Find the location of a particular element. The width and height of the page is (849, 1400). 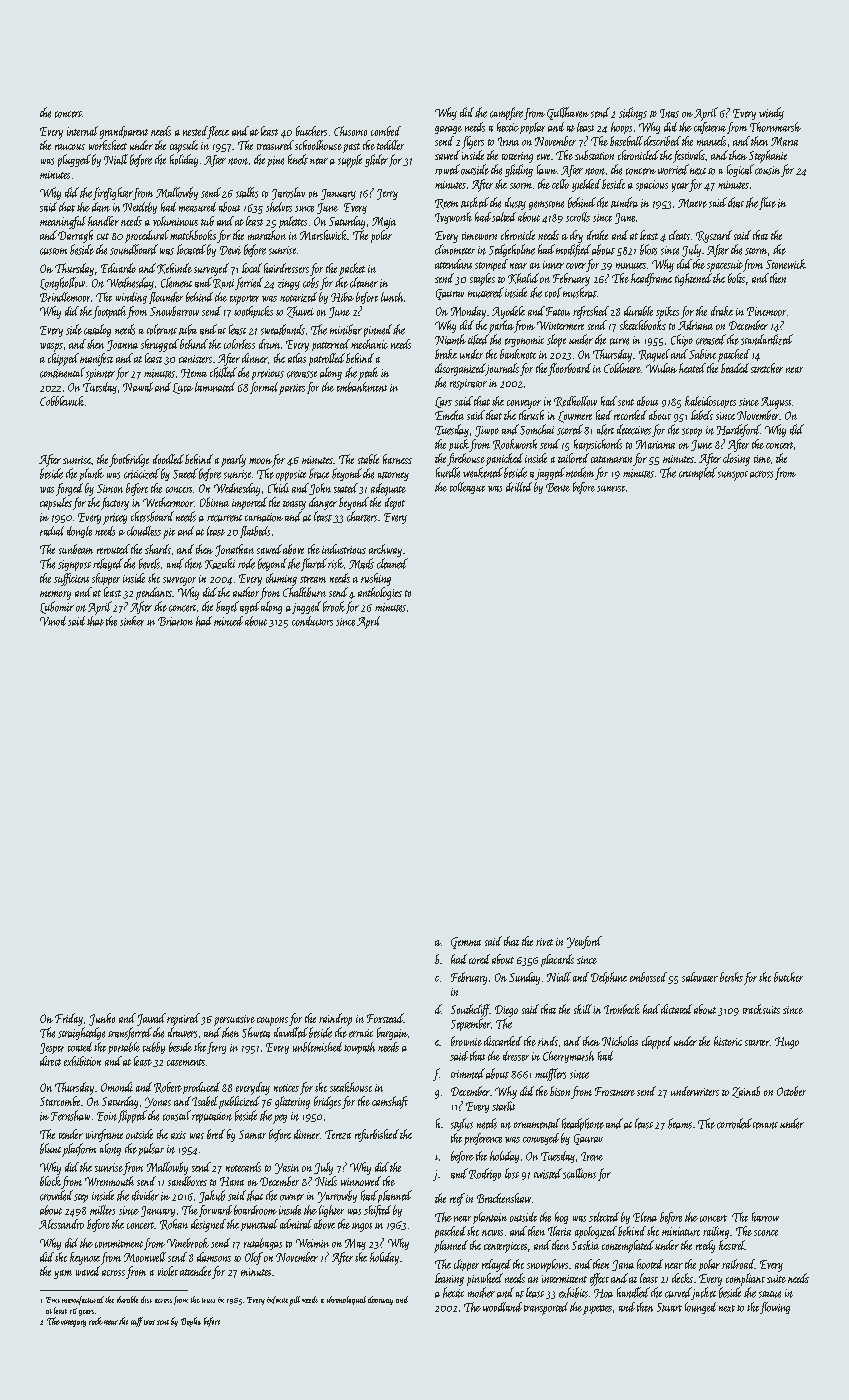

supple is located at coordinates (350, 161).
